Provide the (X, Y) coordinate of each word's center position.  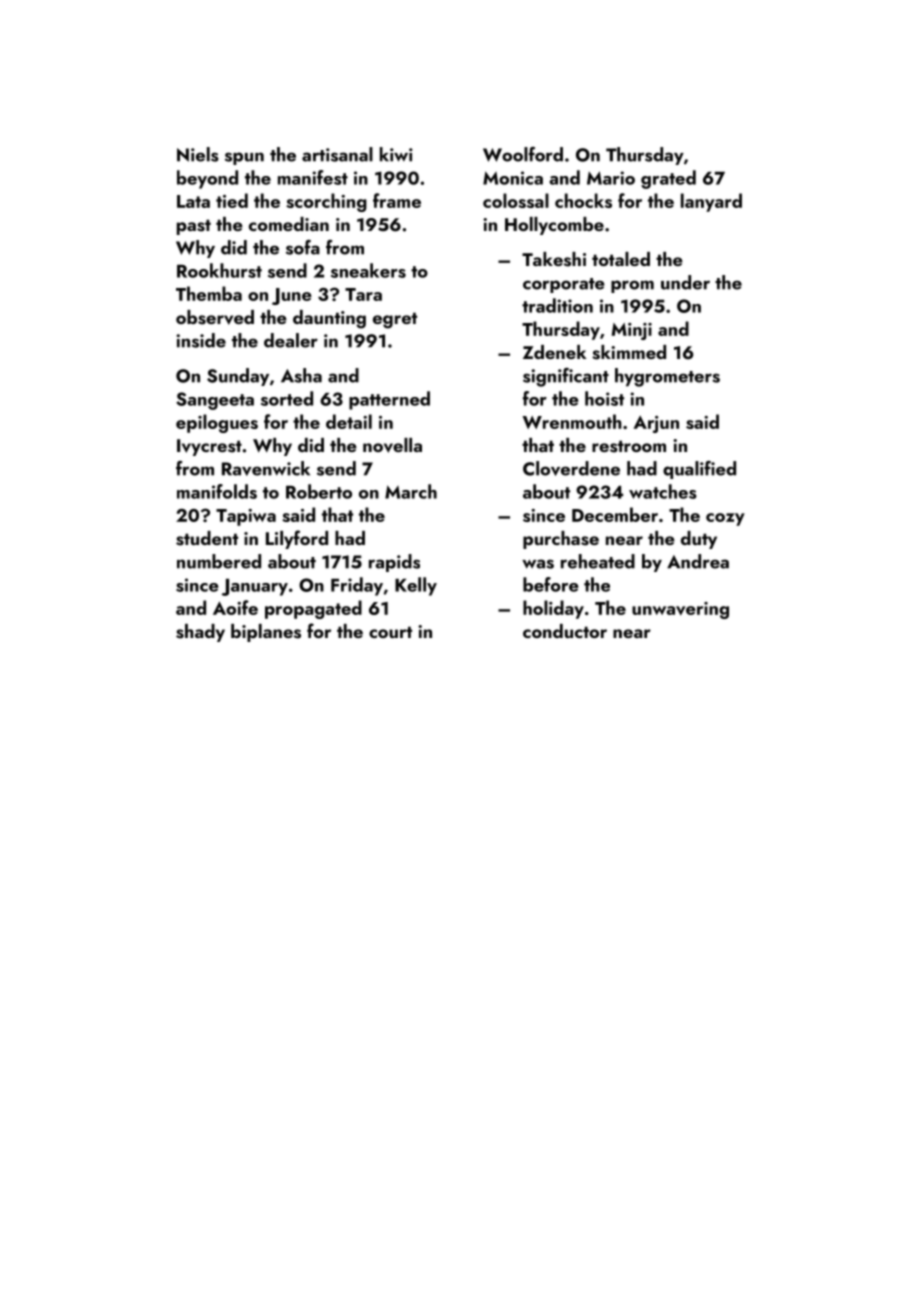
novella (392, 445)
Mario (611, 178)
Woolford (523, 154)
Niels (198, 154)
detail (349, 421)
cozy (725, 519)
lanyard (711, 202)
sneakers (368, 270)
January (255, 587)
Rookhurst (219, 270)
